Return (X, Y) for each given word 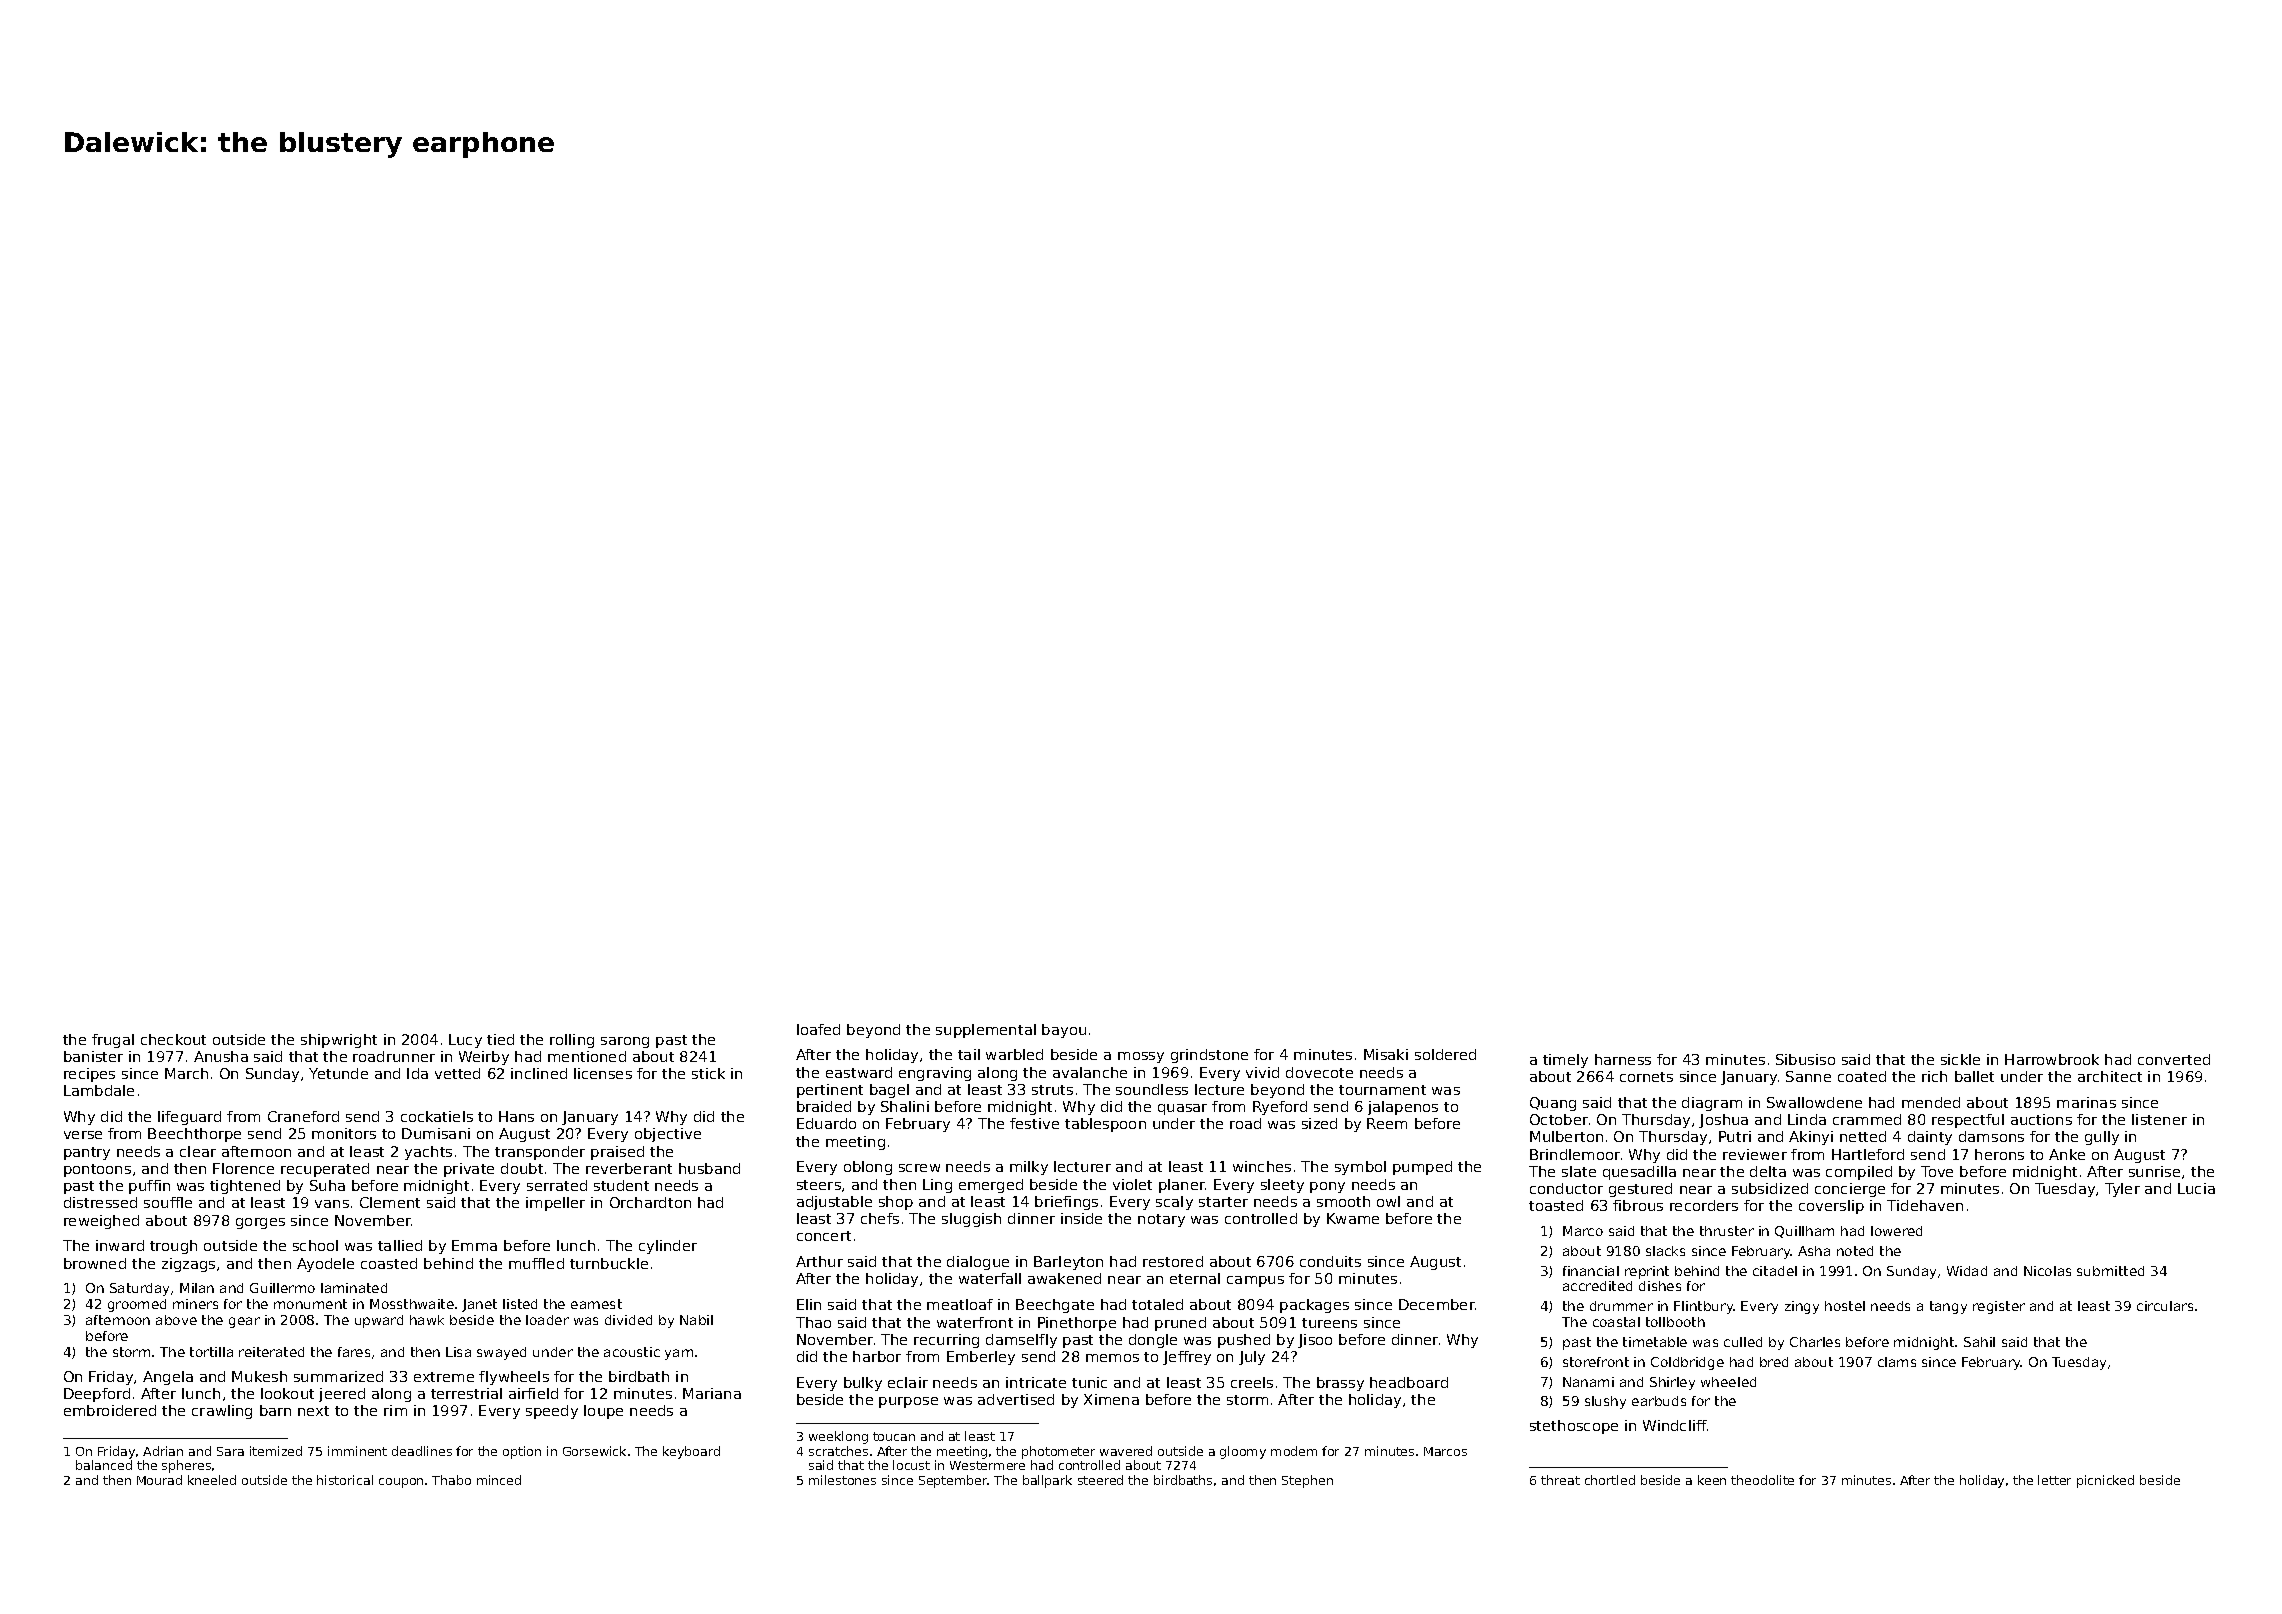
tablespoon (1105, 1125)
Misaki (1386, 1054)
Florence (243, 1168)
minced (499, 1480)
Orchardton (650, 1202)
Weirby (484, 1058)
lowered (1896, 1231)
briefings (1066, 1203)
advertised (1016, 1399)
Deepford (97, 1395)
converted (2174, 1059)
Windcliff (1675, 1425)
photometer (1058, 1452)
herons (1999, 1154)
